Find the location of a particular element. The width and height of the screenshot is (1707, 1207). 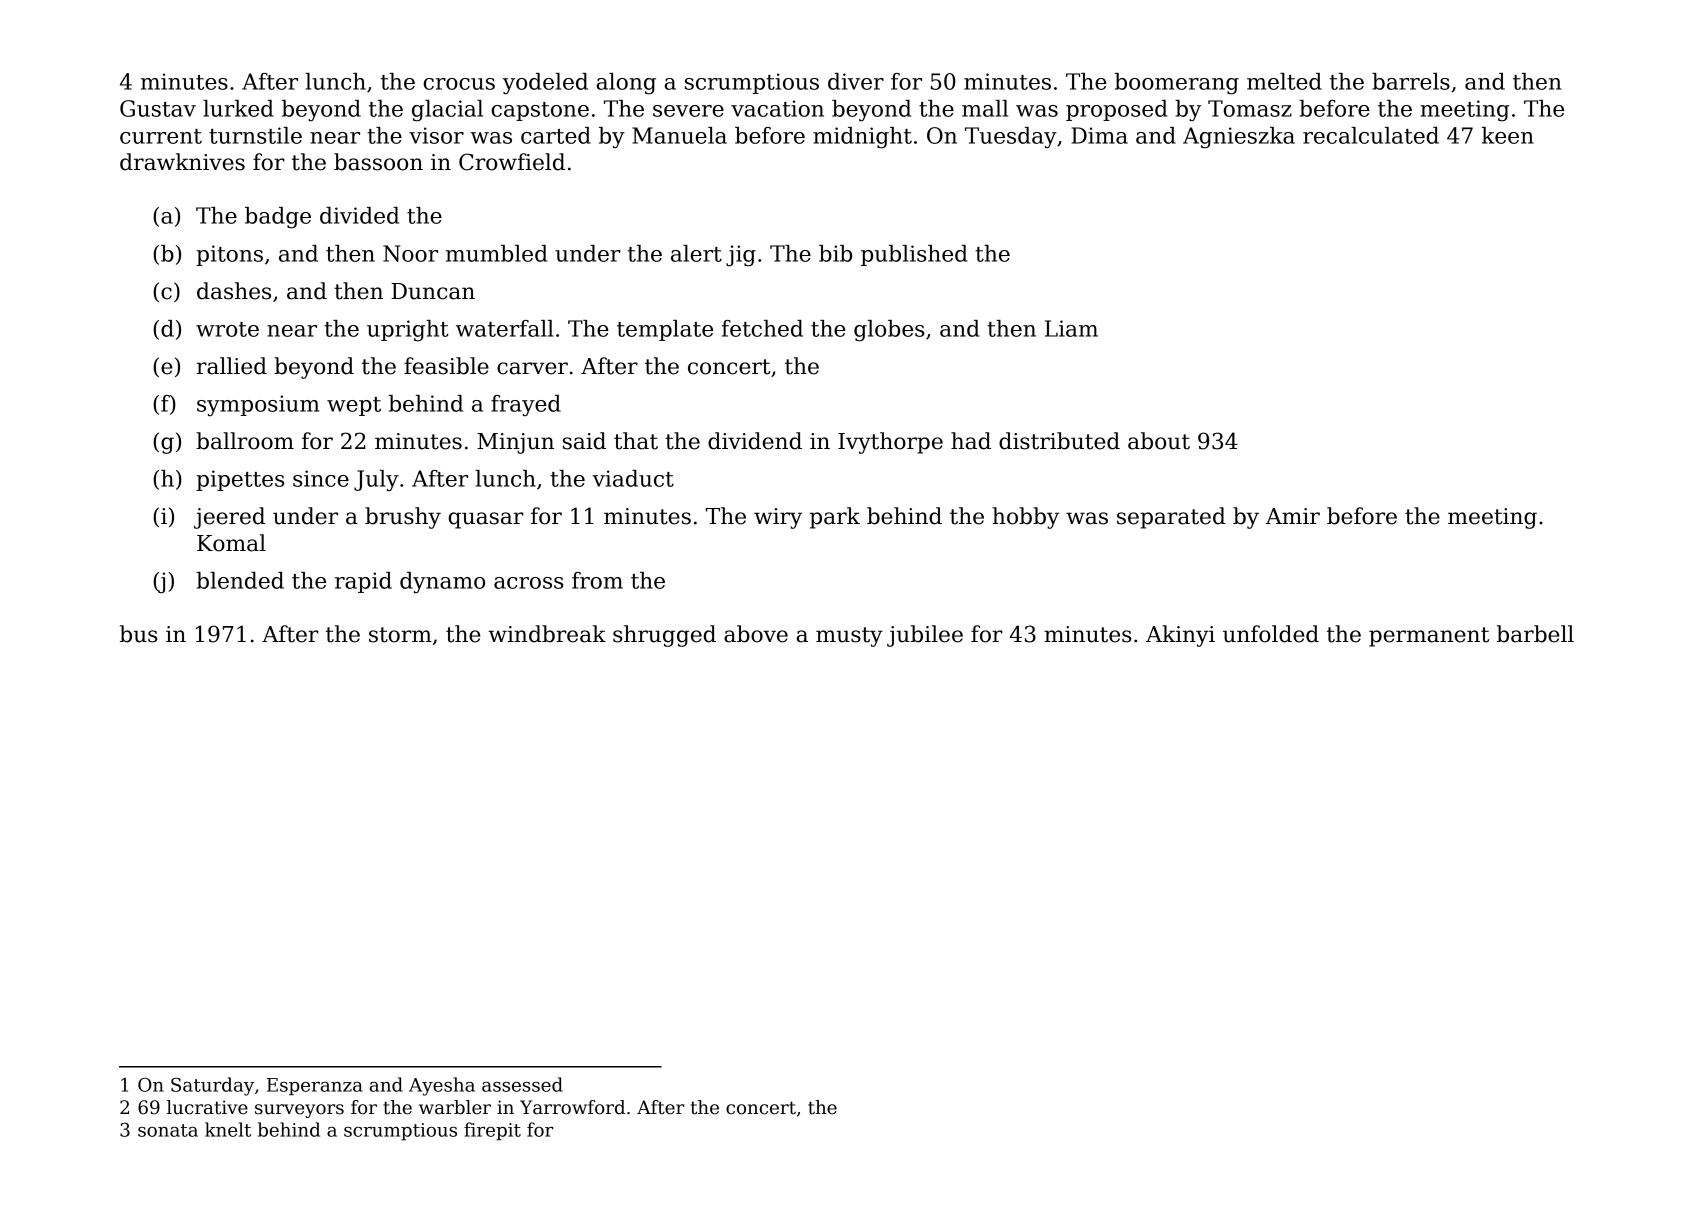

Akinyi is located at coordinates (1180, 636).
